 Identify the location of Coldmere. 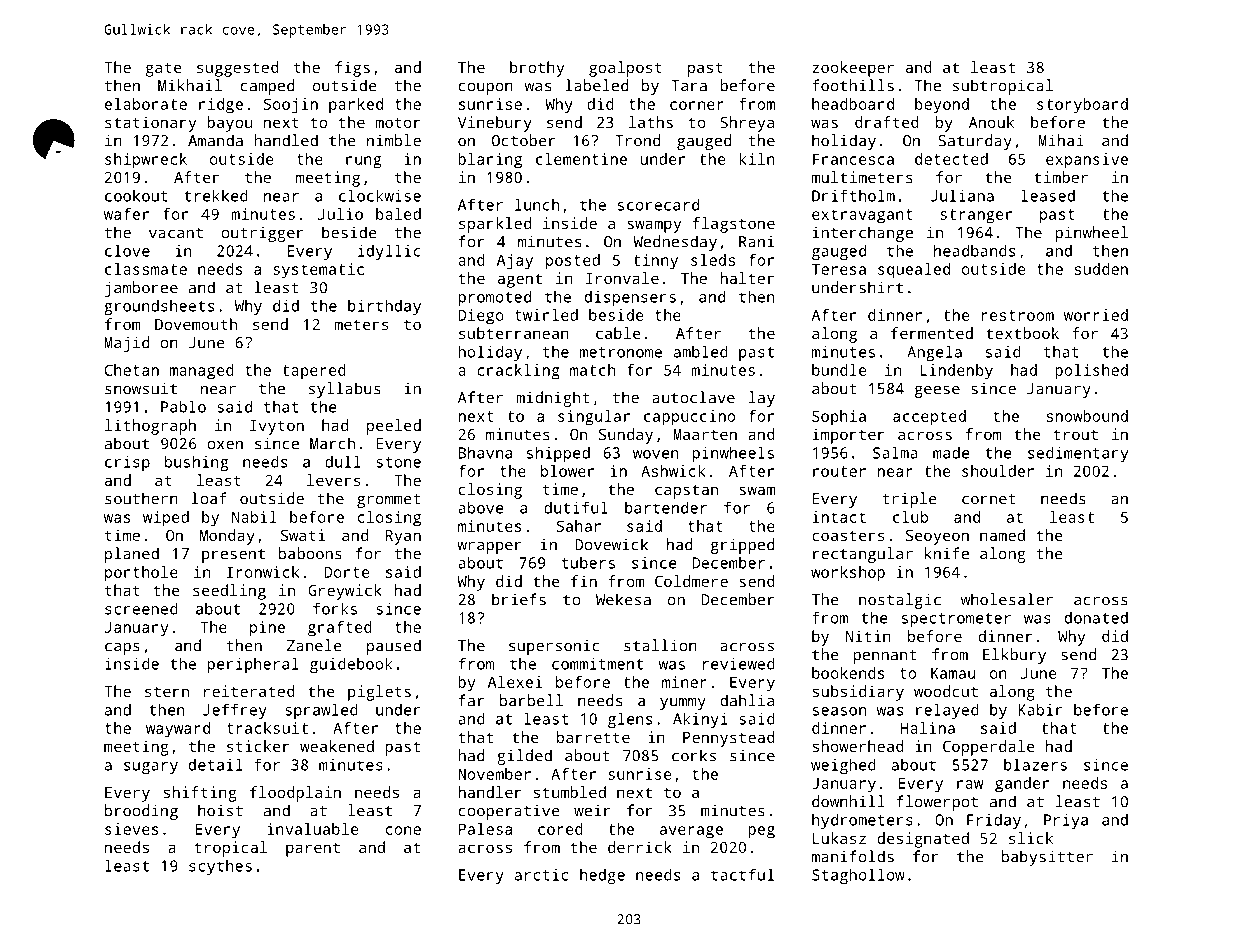
(691, 581).
